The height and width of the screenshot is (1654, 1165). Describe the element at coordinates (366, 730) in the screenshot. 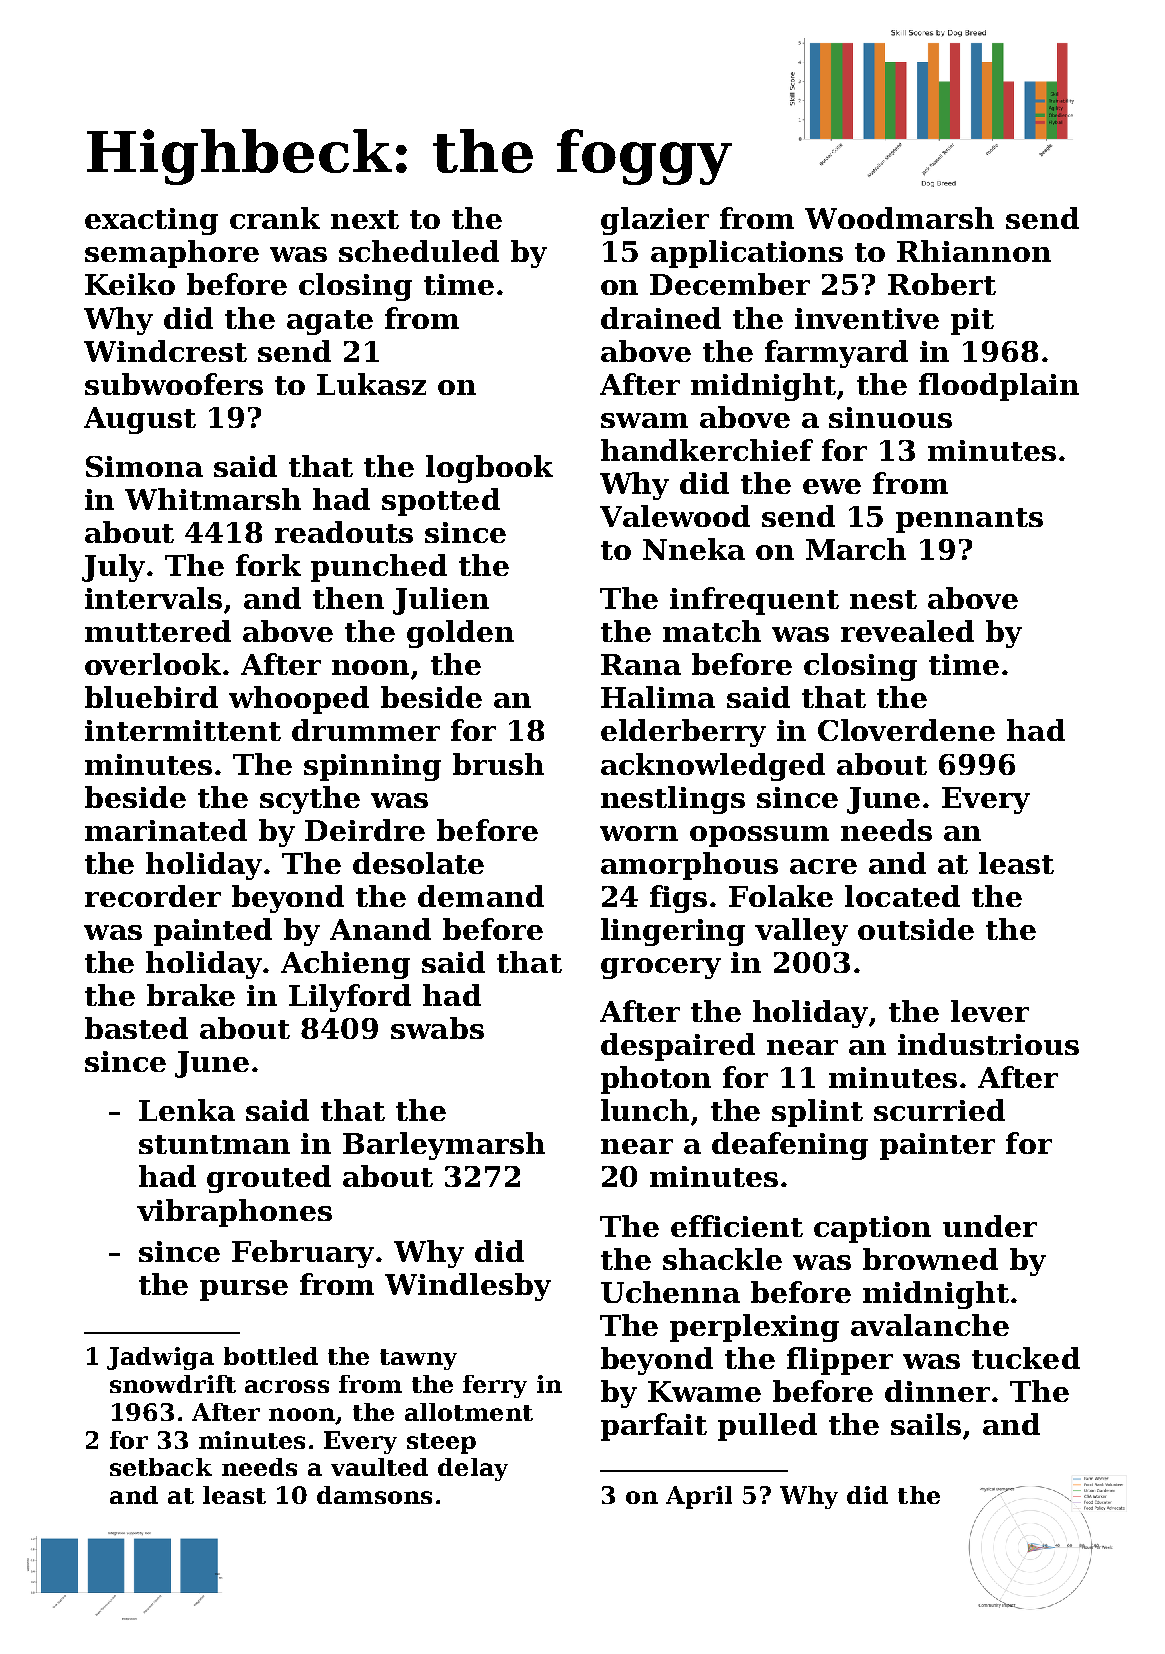

I see `drummer` at that location.
